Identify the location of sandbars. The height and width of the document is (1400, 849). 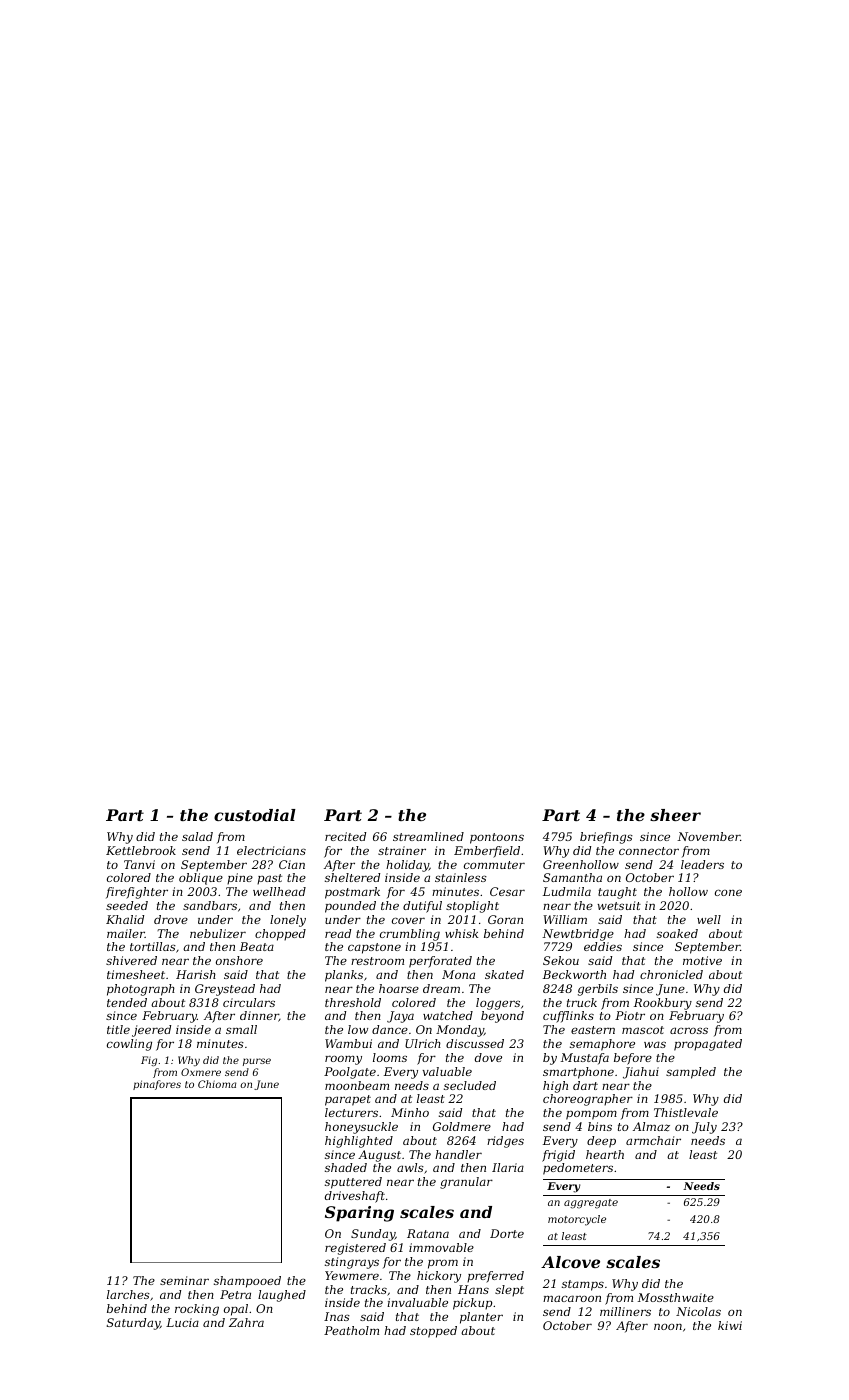
(210, 905).
